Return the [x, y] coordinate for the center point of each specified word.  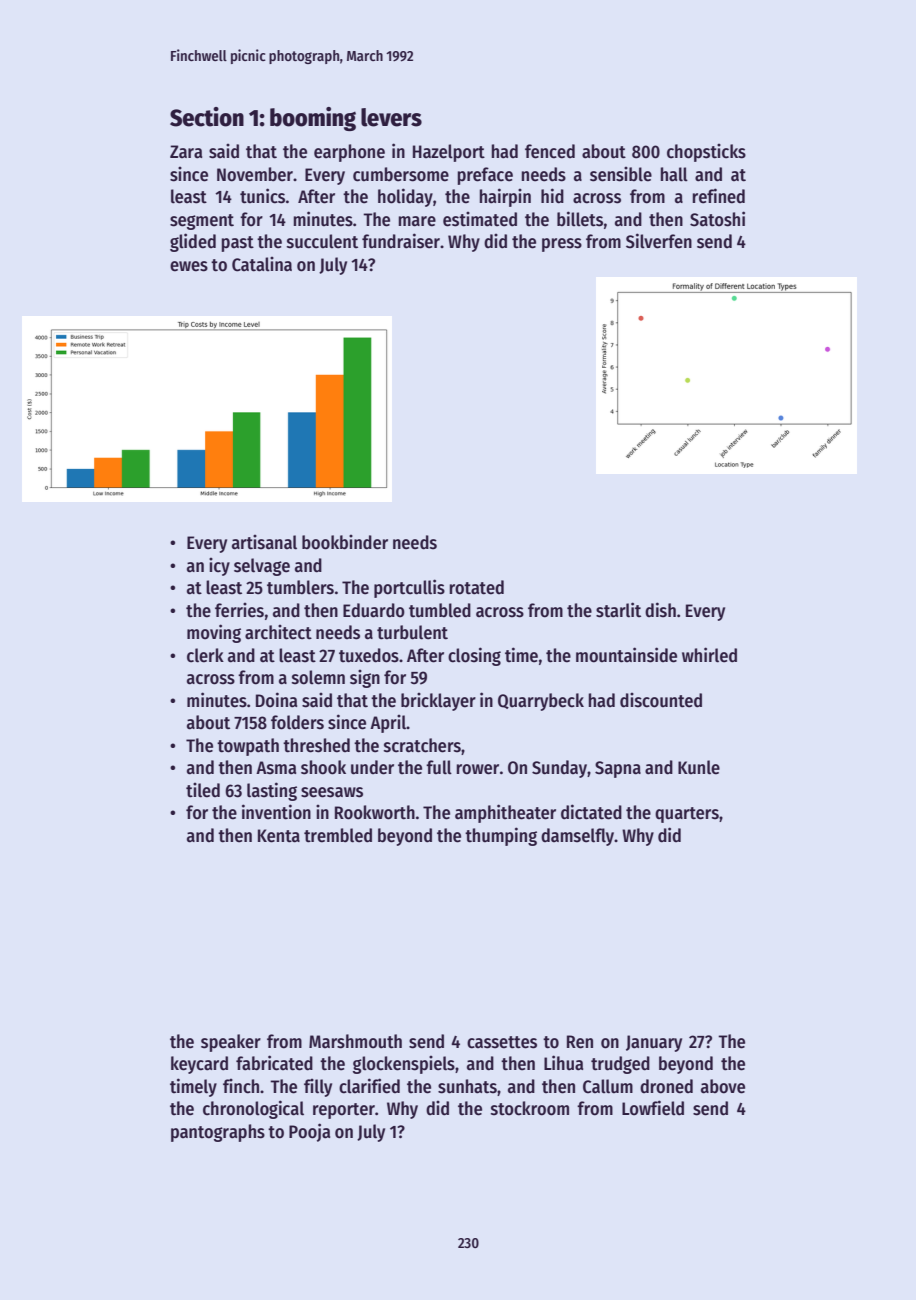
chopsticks [706, 153]
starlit [618, 610]
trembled [338, 835]
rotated [476, 587]
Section [207, 117]
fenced [550, 151]
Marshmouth [355, 1041]
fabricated [274, 1063]
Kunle [699, 767]
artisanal [264, 542]
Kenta [279, 836]
